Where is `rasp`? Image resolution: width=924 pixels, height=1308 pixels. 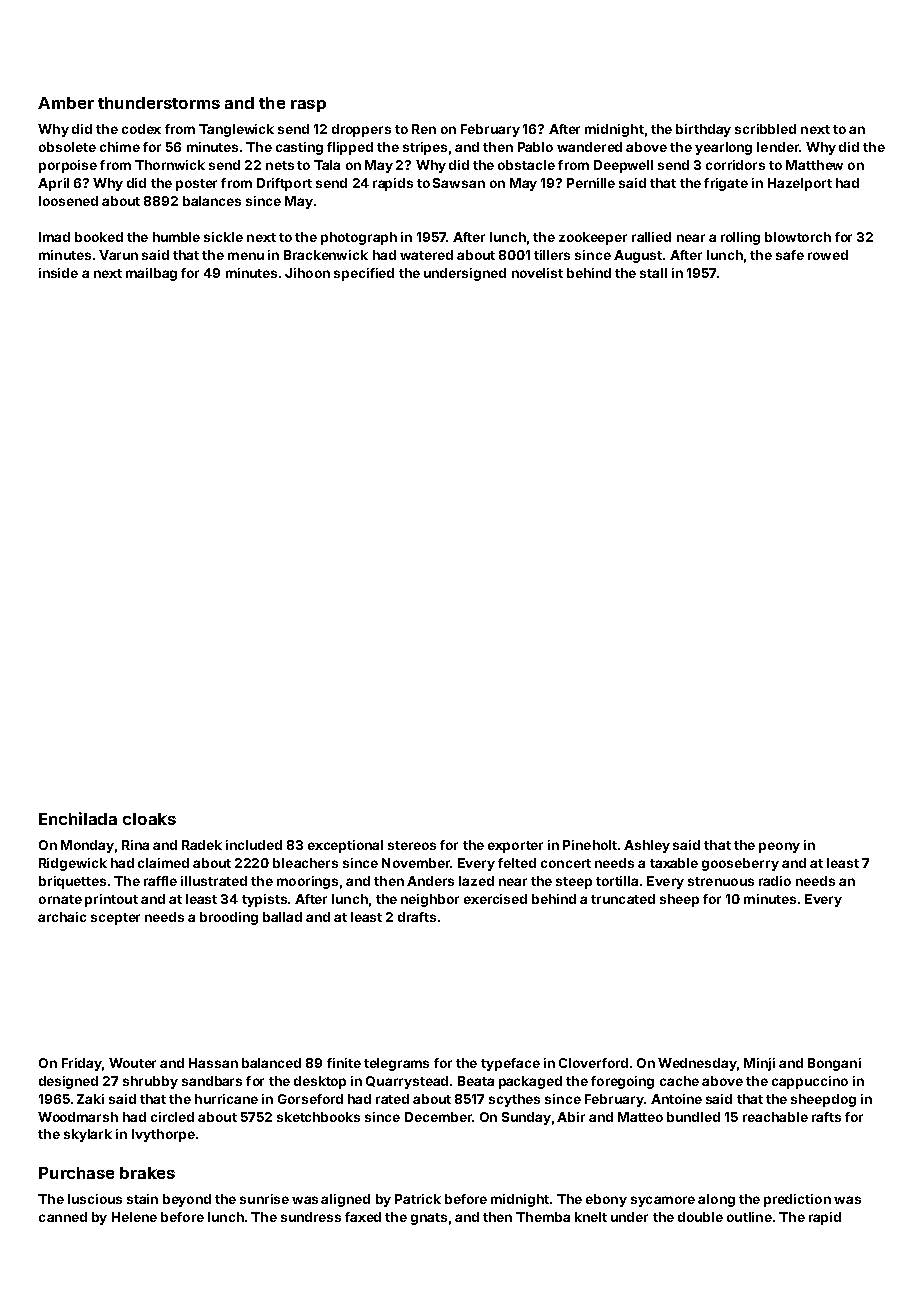 rasp is located at coordinates (308, 106).
